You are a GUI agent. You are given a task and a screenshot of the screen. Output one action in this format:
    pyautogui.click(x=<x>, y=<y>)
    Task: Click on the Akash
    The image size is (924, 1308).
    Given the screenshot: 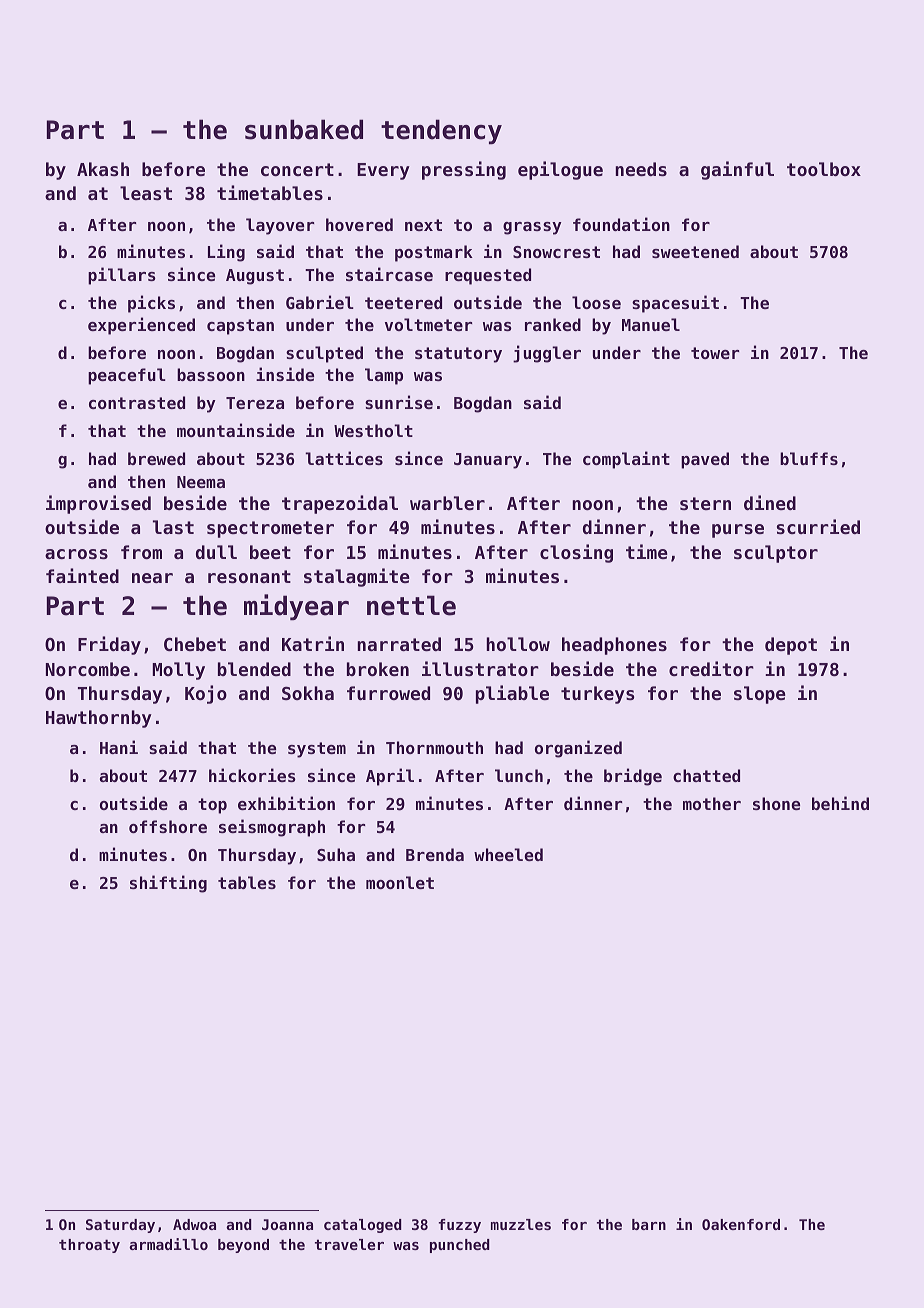 What is the action you would take?
    pyautogui.click(x=103, y=169)
